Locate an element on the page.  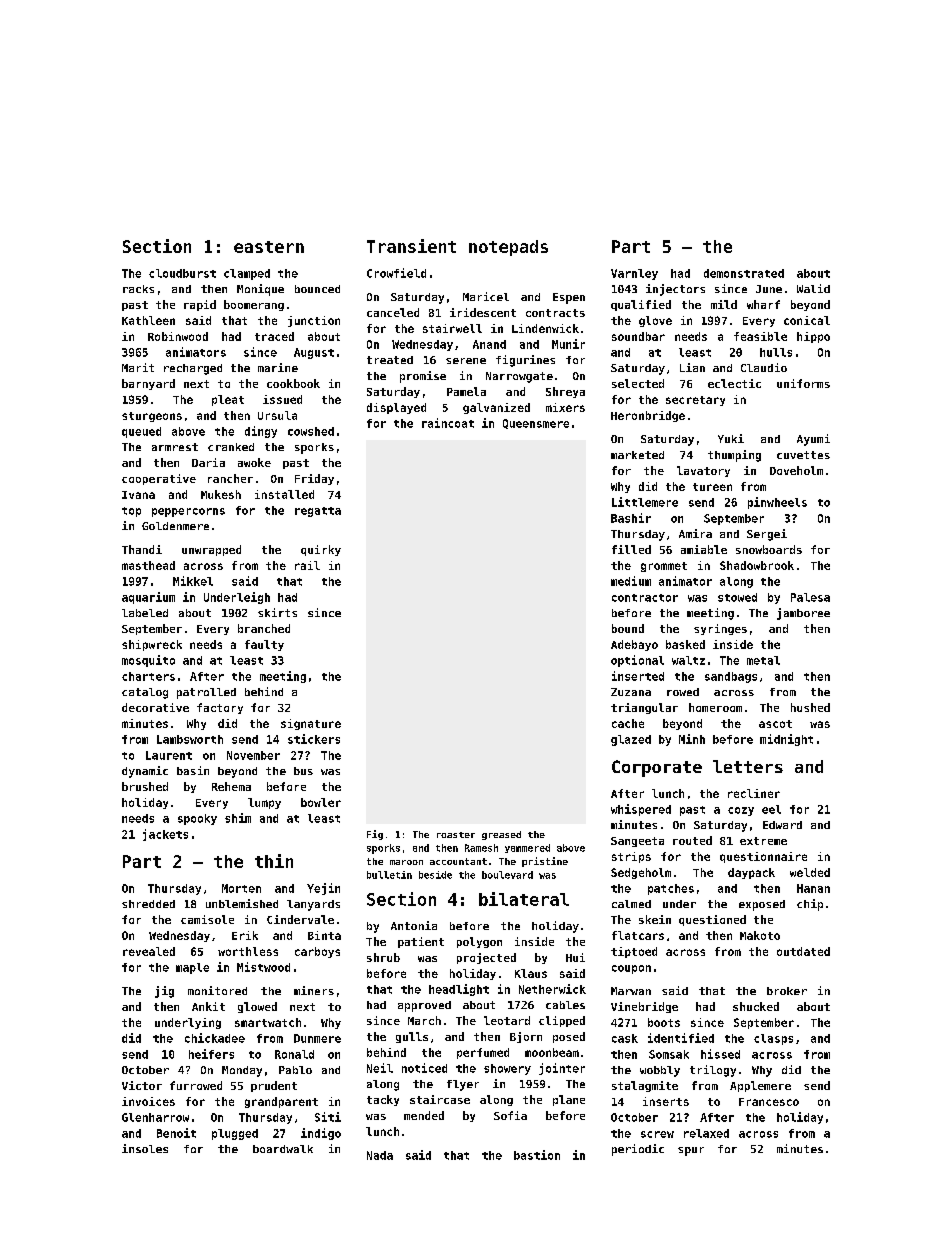
questionnaire is located at coordinates (763, 857).
